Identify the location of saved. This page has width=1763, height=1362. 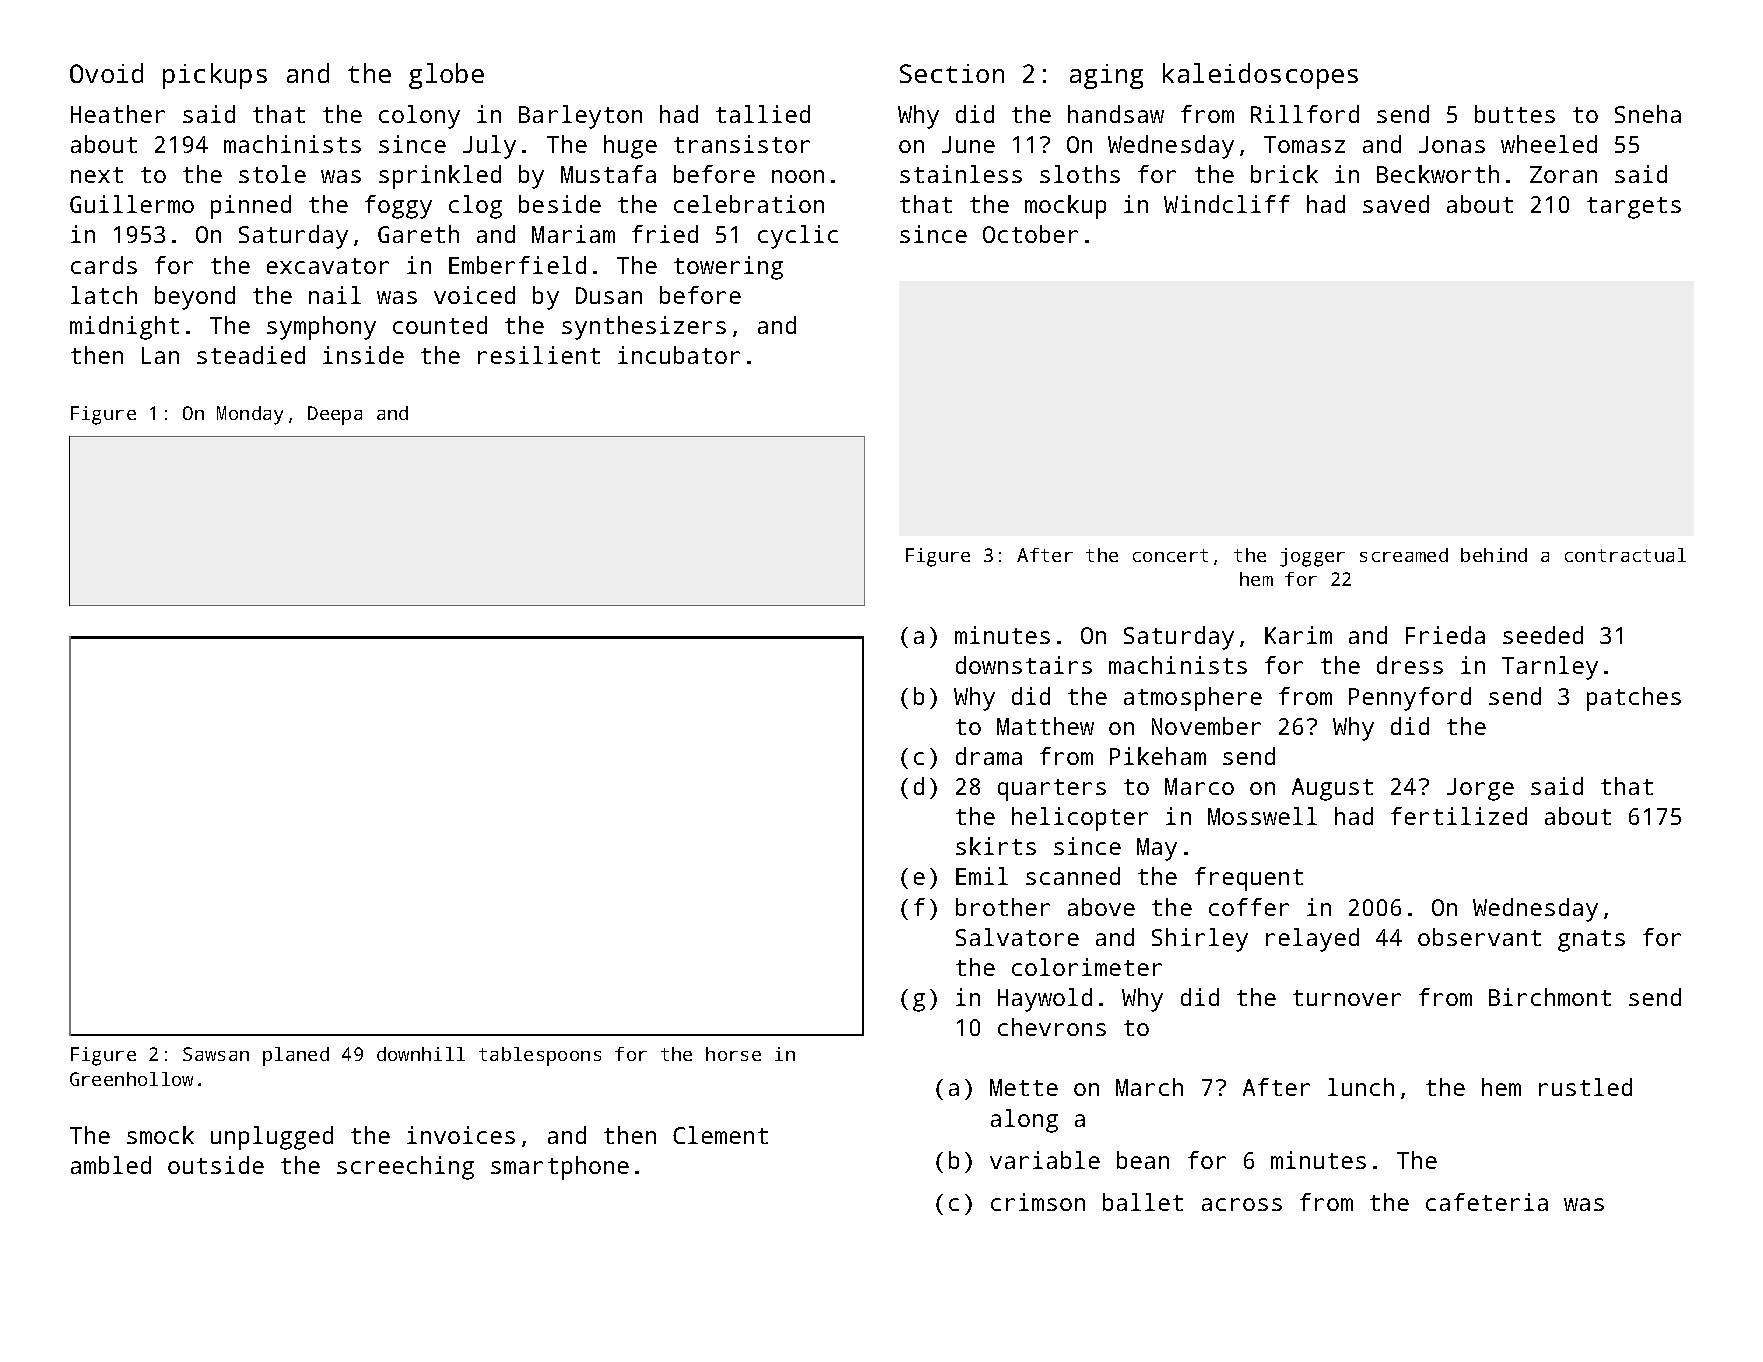
(1396, 204).
